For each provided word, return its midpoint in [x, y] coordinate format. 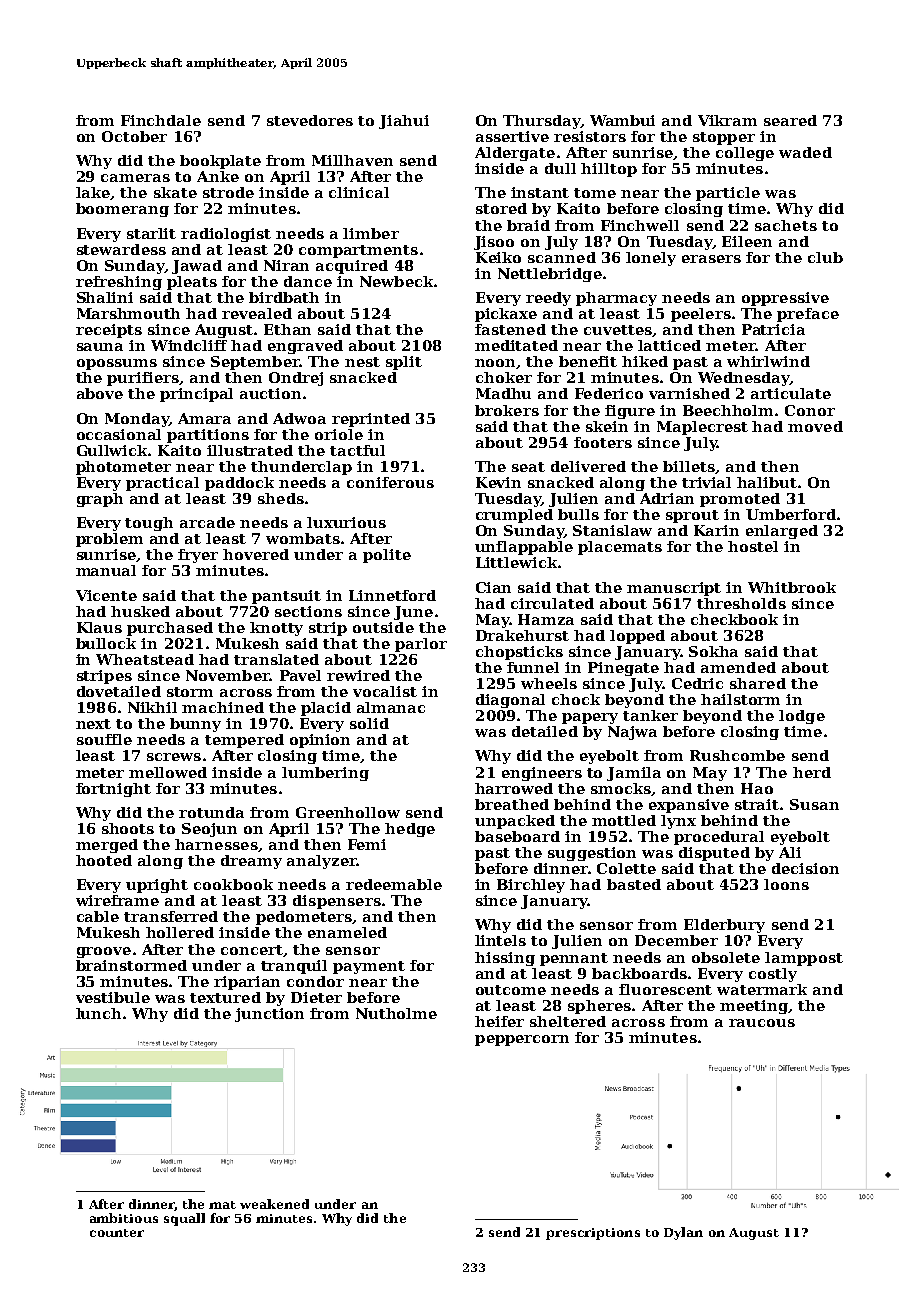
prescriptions [593, 1234]
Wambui [622, 120]
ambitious [124, 1218]
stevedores [310, 120]
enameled [347, 932]
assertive [512, 136]
